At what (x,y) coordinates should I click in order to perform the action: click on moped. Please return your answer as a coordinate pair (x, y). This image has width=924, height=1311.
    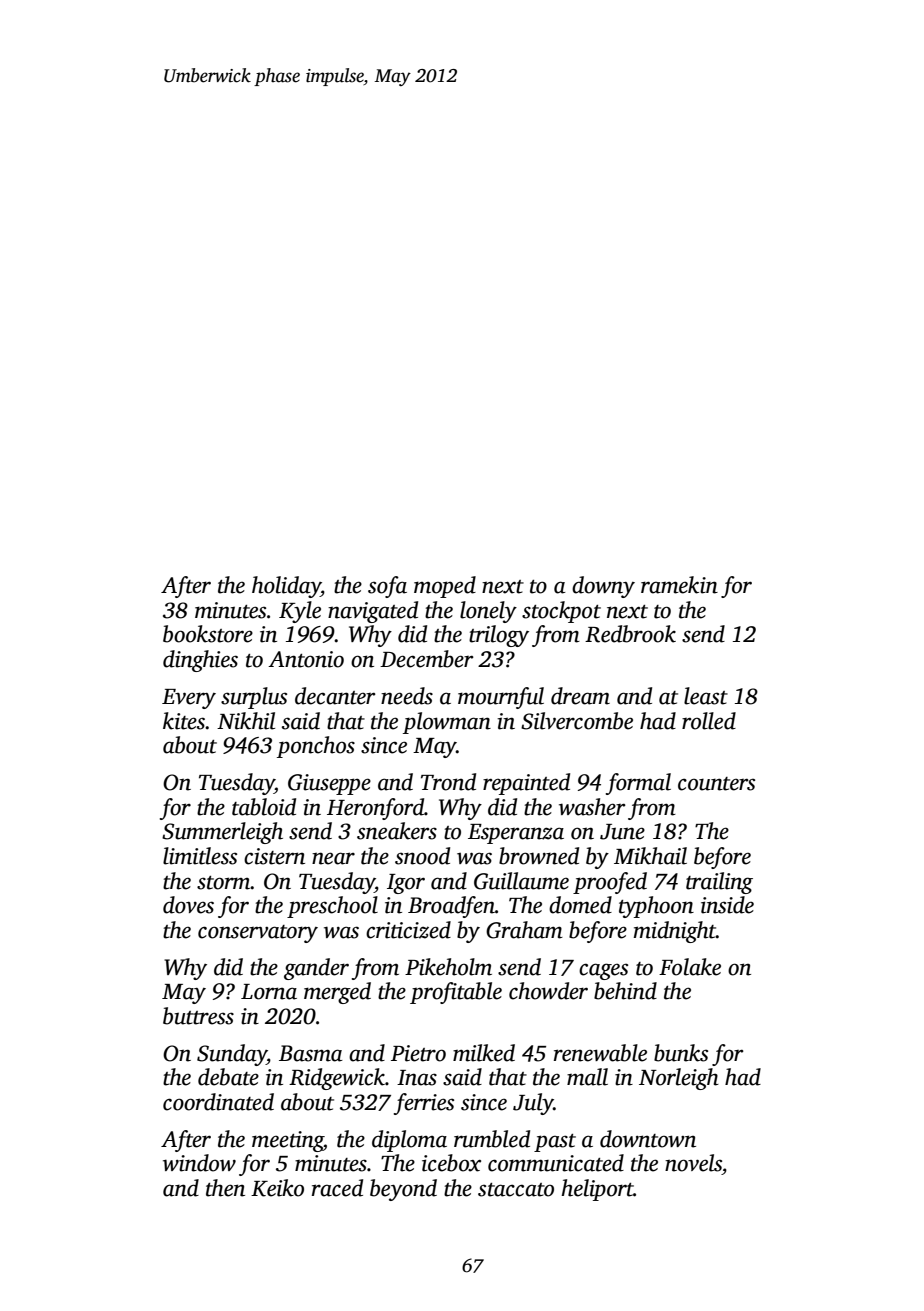
    Looking at the image, I should click on (445, 587).
